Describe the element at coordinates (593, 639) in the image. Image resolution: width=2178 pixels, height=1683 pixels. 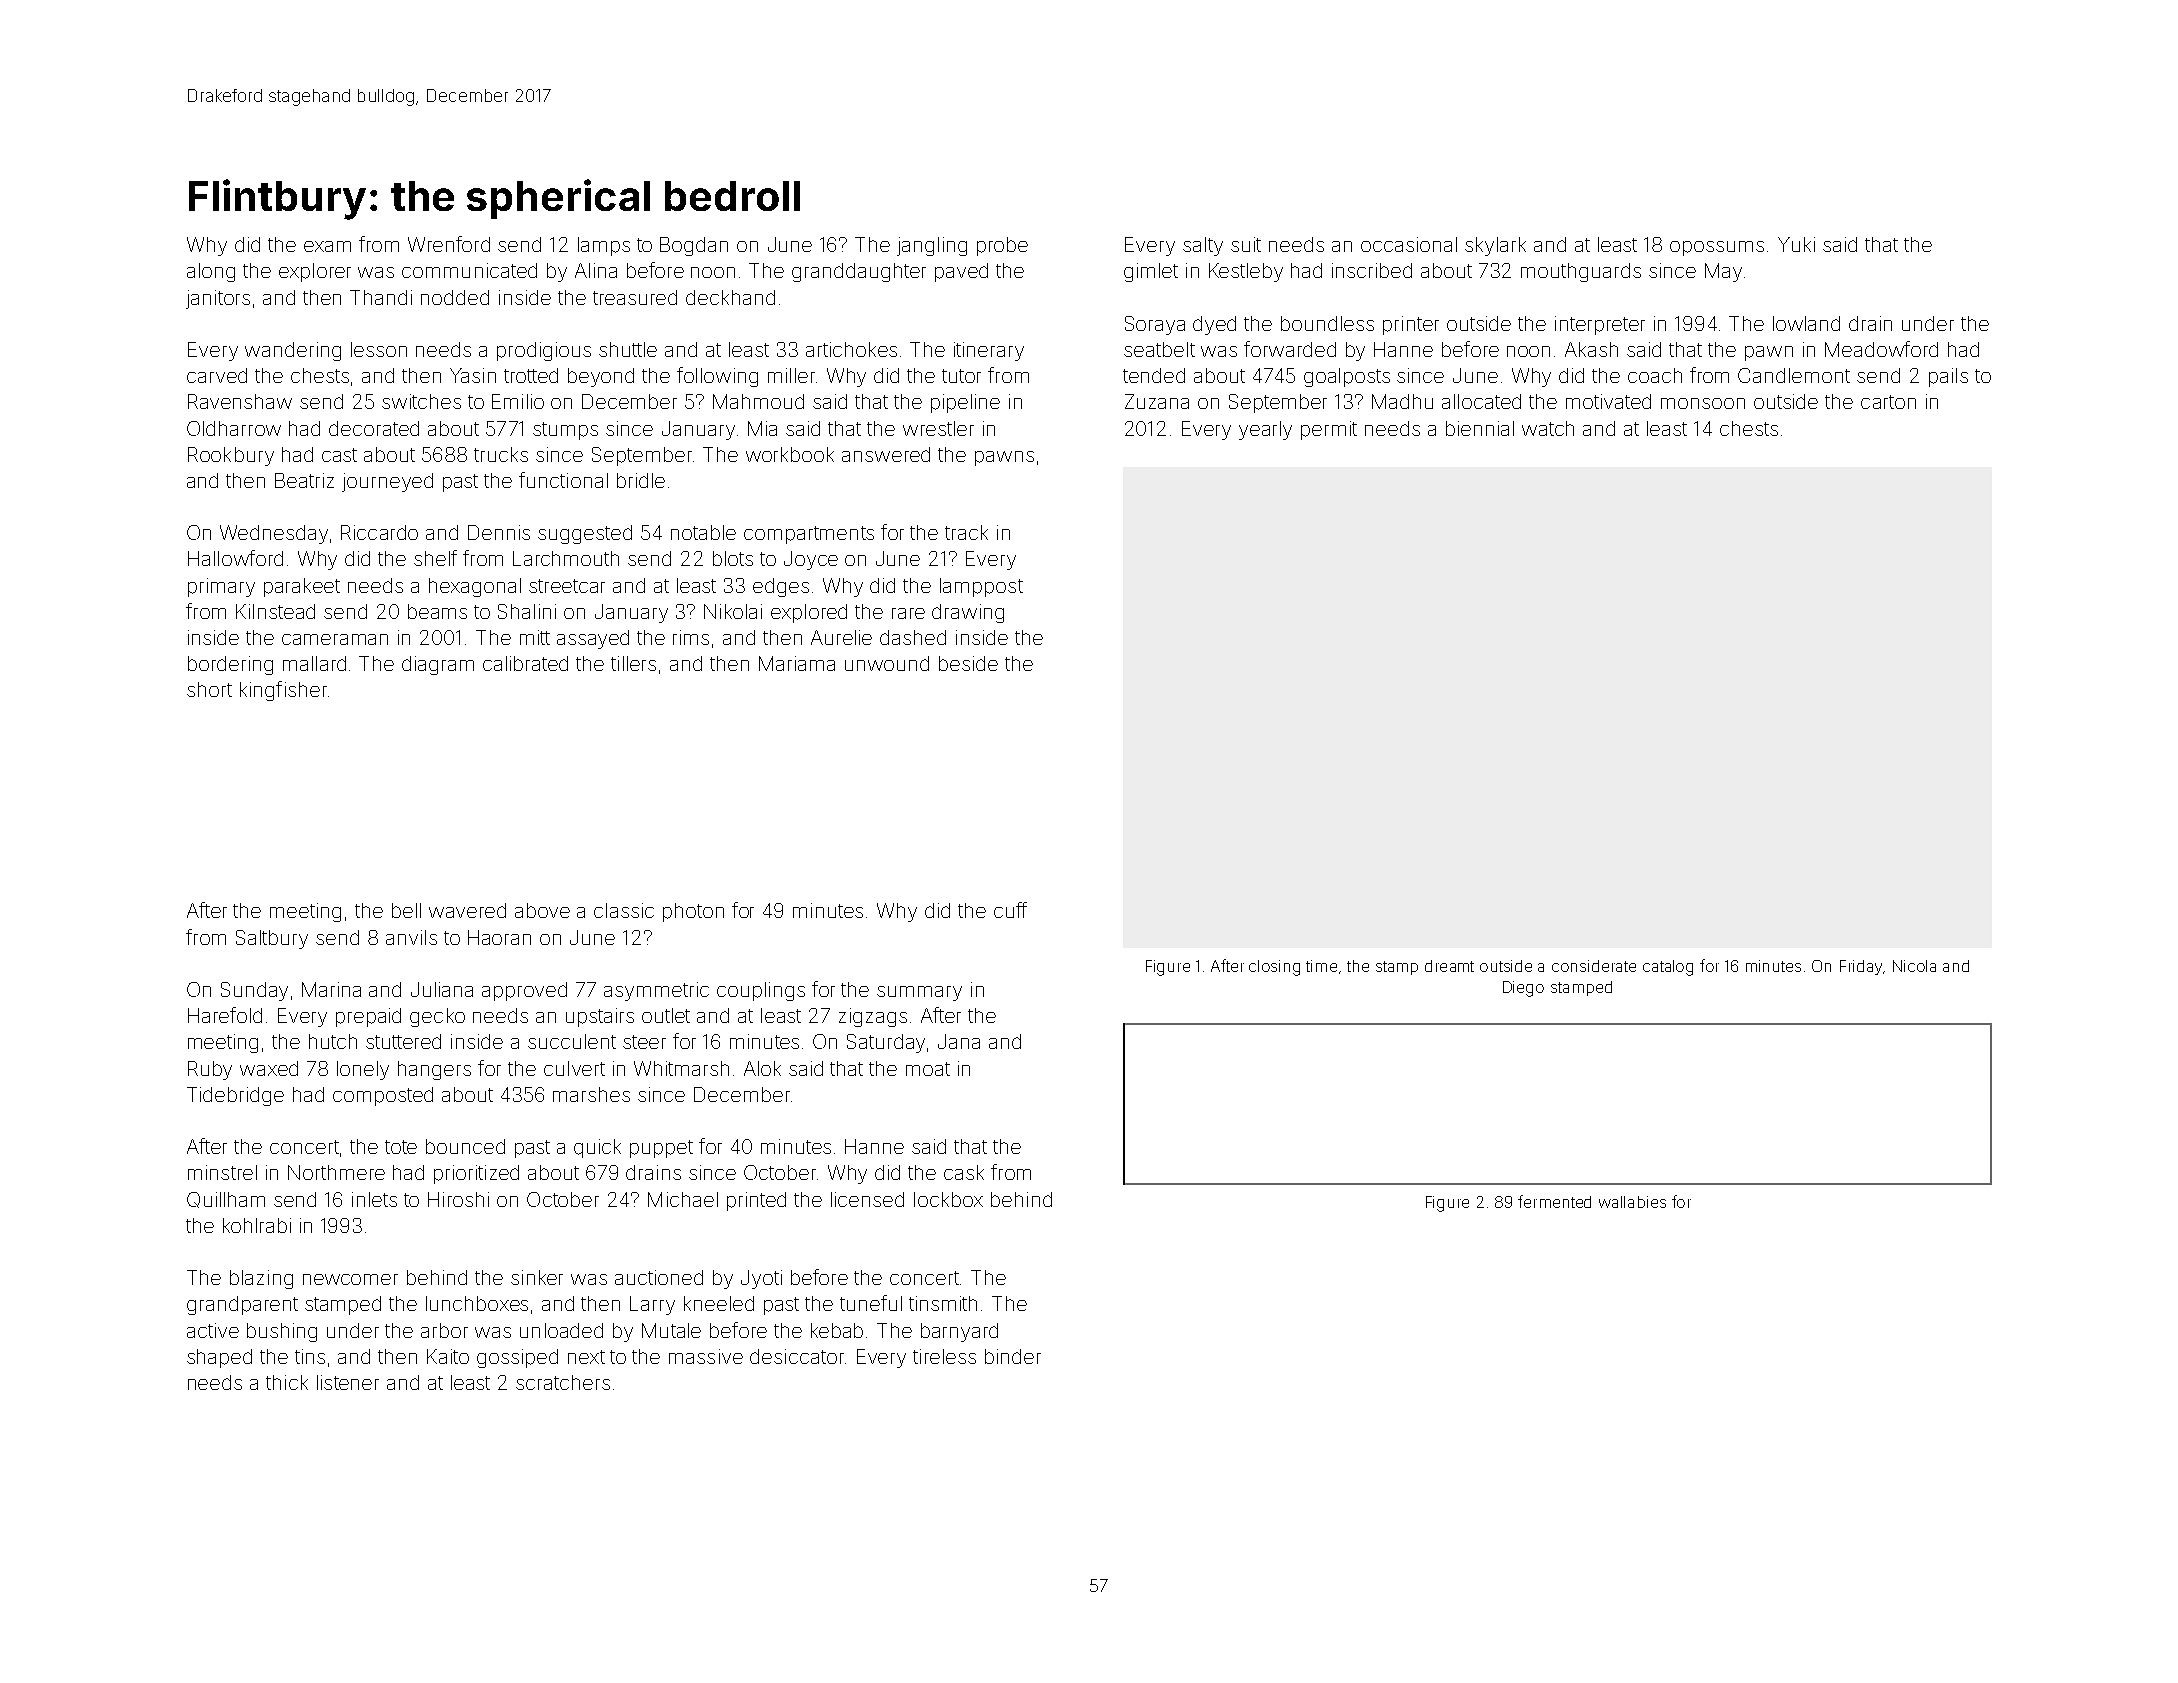
I see `assayed` at that location.
